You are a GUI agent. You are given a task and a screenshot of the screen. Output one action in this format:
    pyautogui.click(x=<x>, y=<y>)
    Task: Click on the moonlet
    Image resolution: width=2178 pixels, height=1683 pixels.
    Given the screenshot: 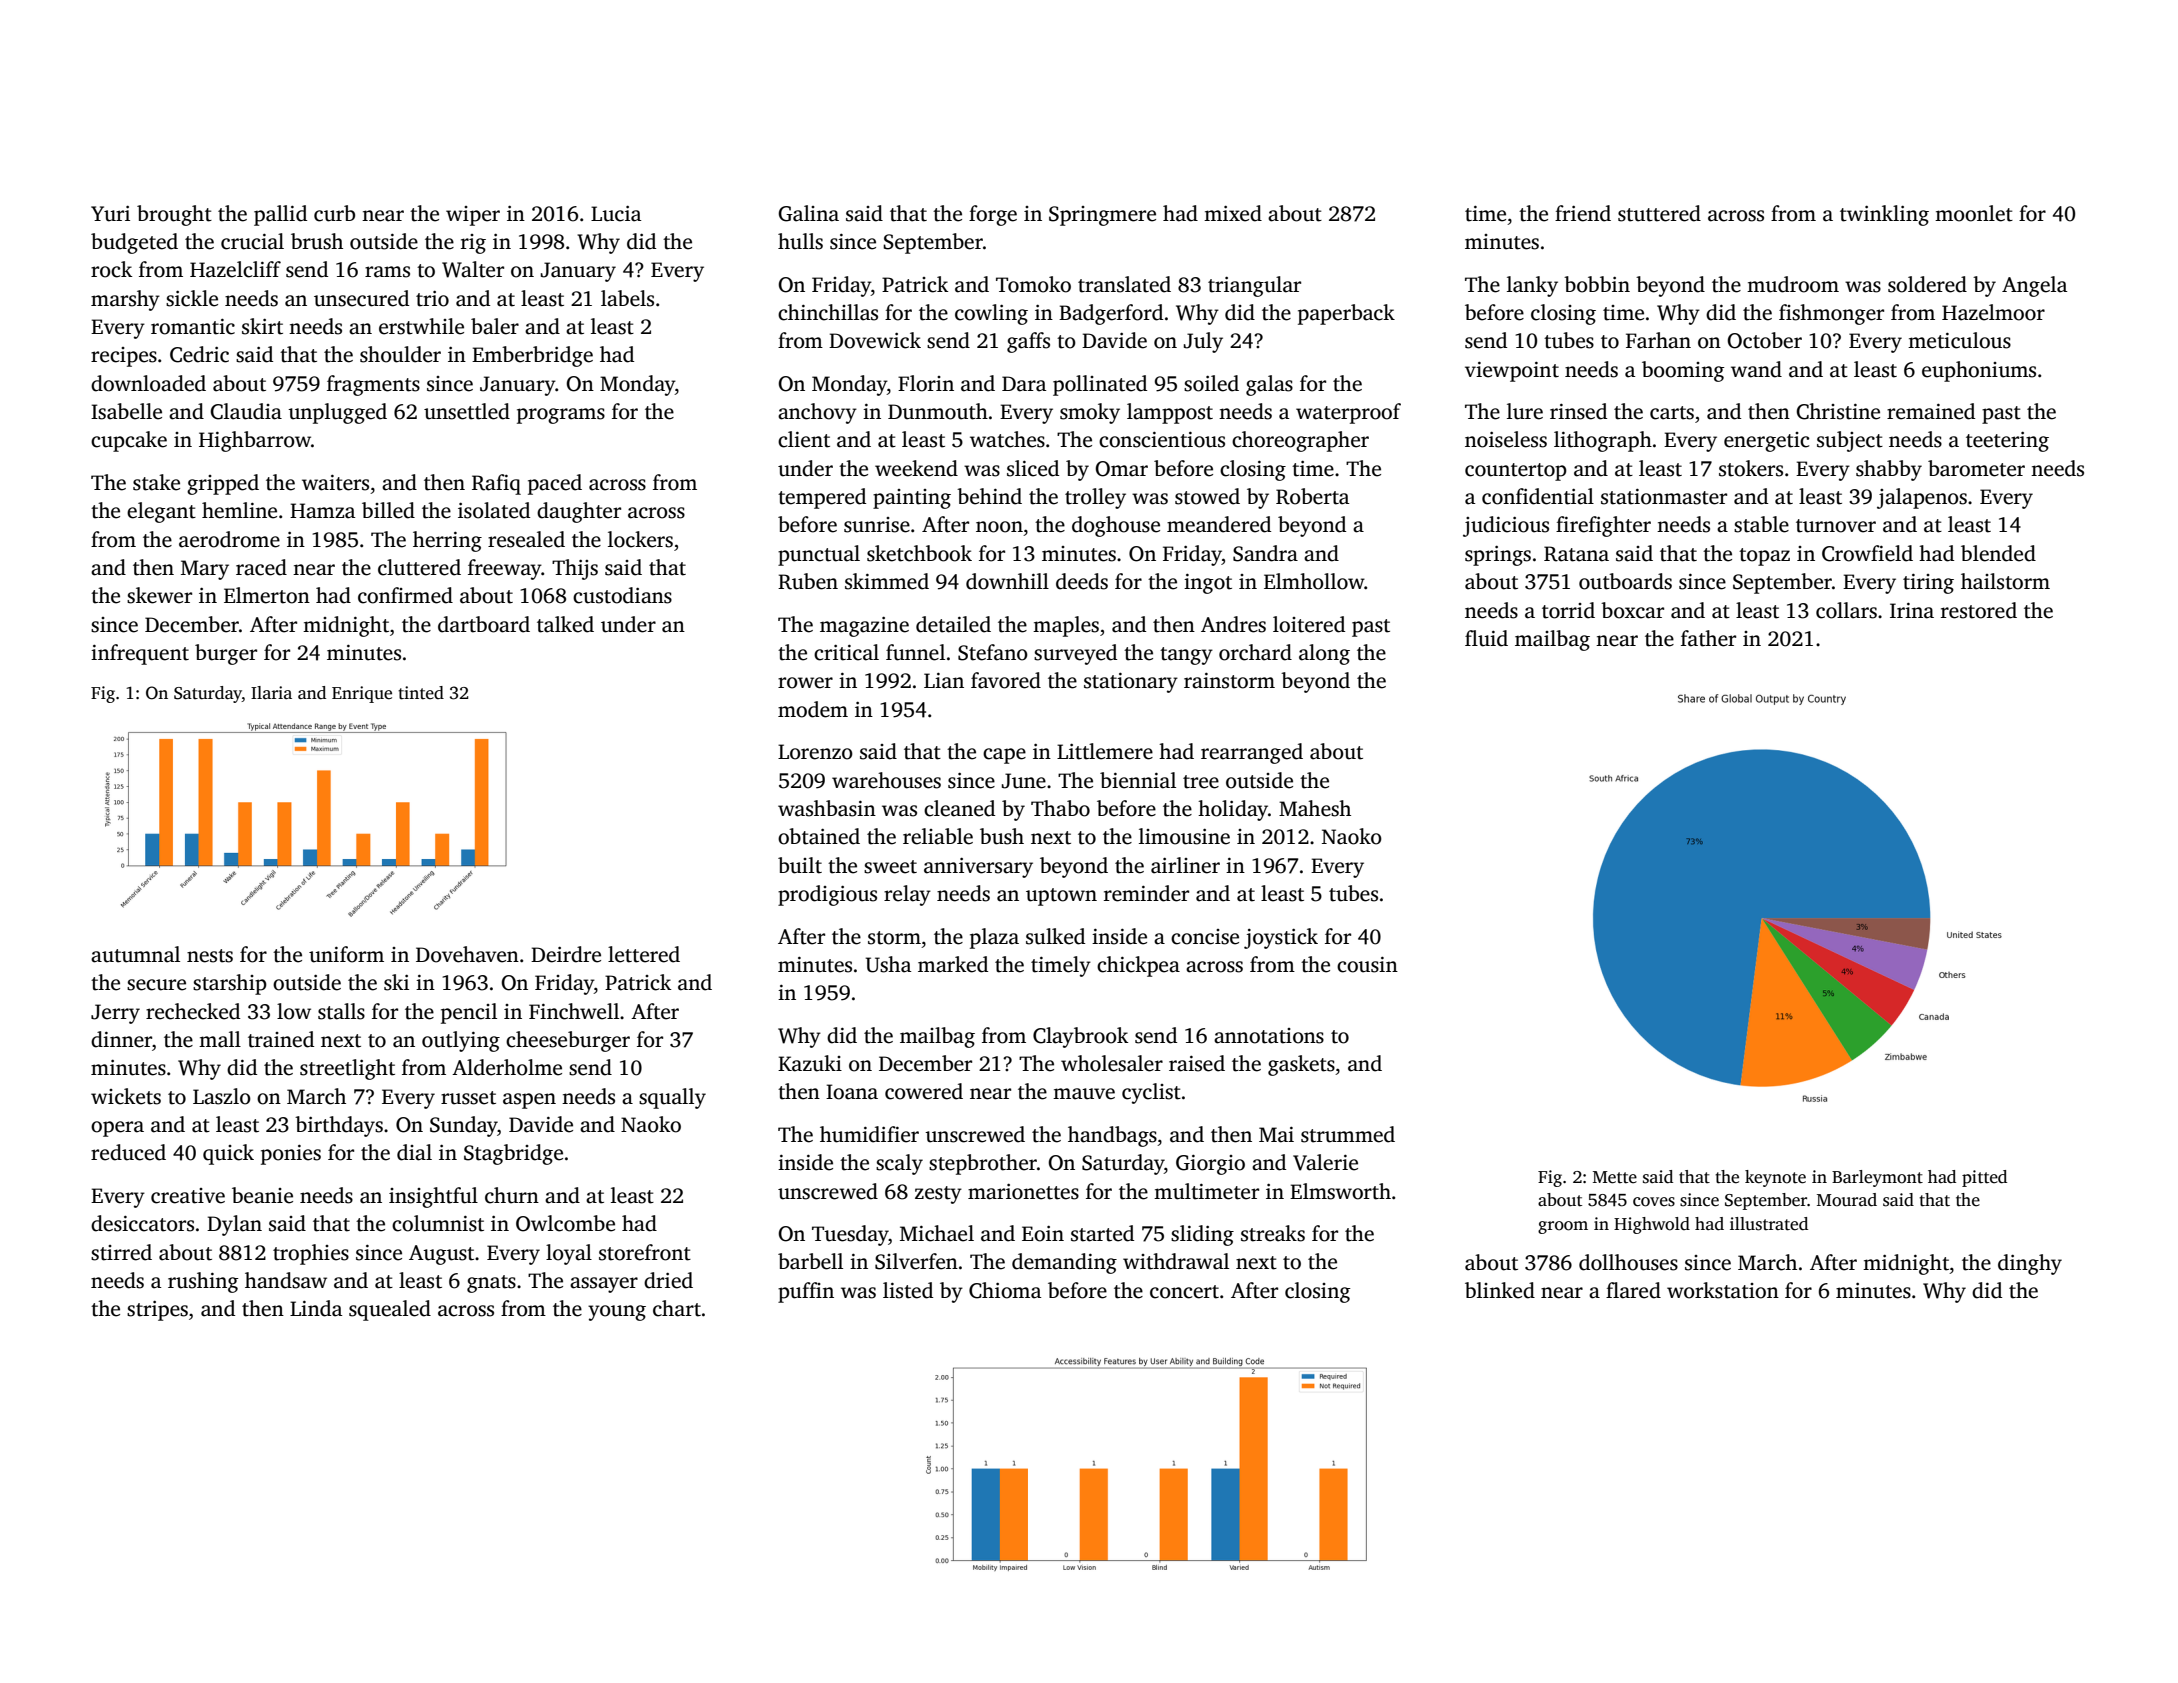 What is the action you would take?
    pyautogui.click(x=1974, y=213)
